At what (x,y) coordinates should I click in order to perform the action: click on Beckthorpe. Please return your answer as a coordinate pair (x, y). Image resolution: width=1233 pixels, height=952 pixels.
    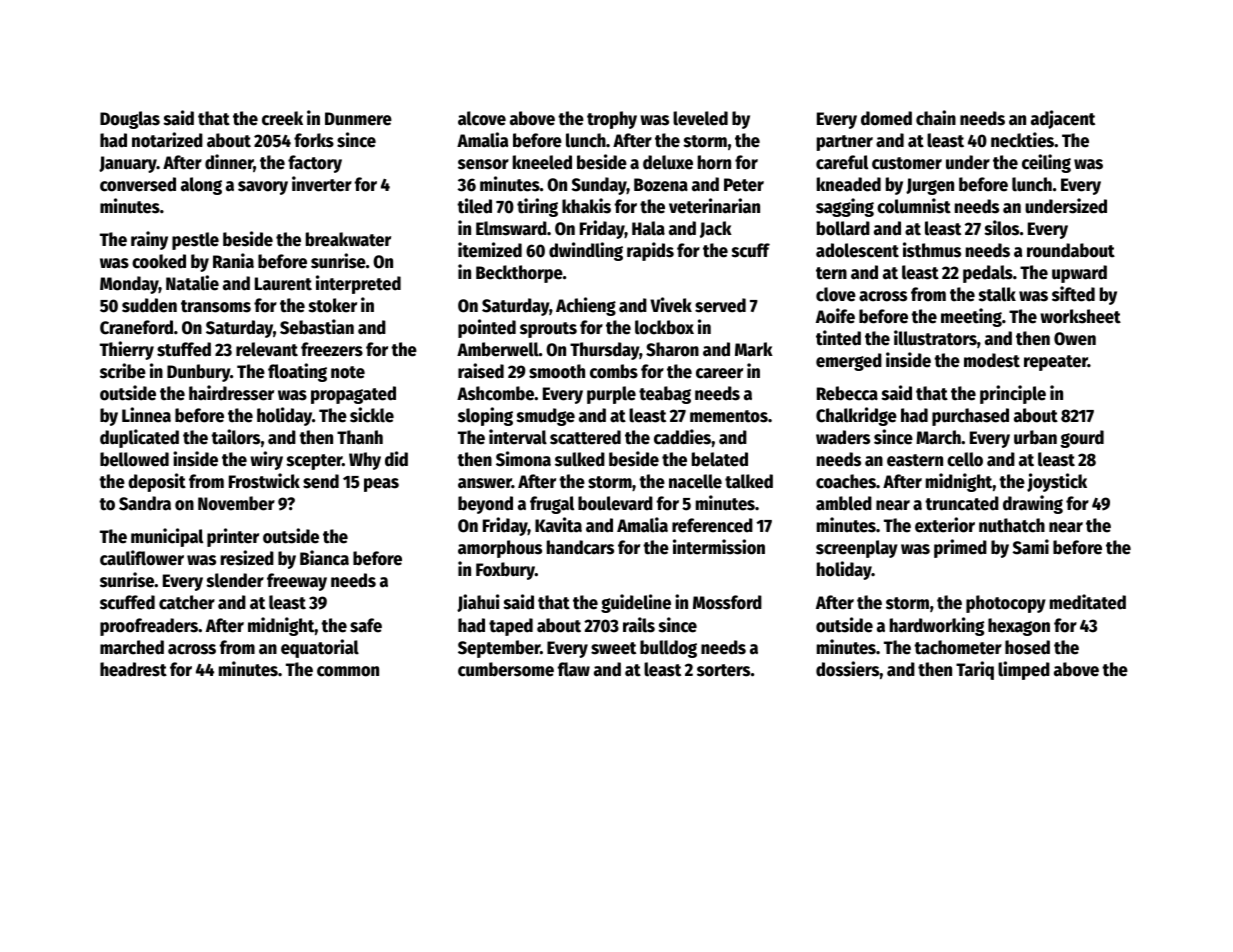
    Looking at the image, I should click on (519, 274).
